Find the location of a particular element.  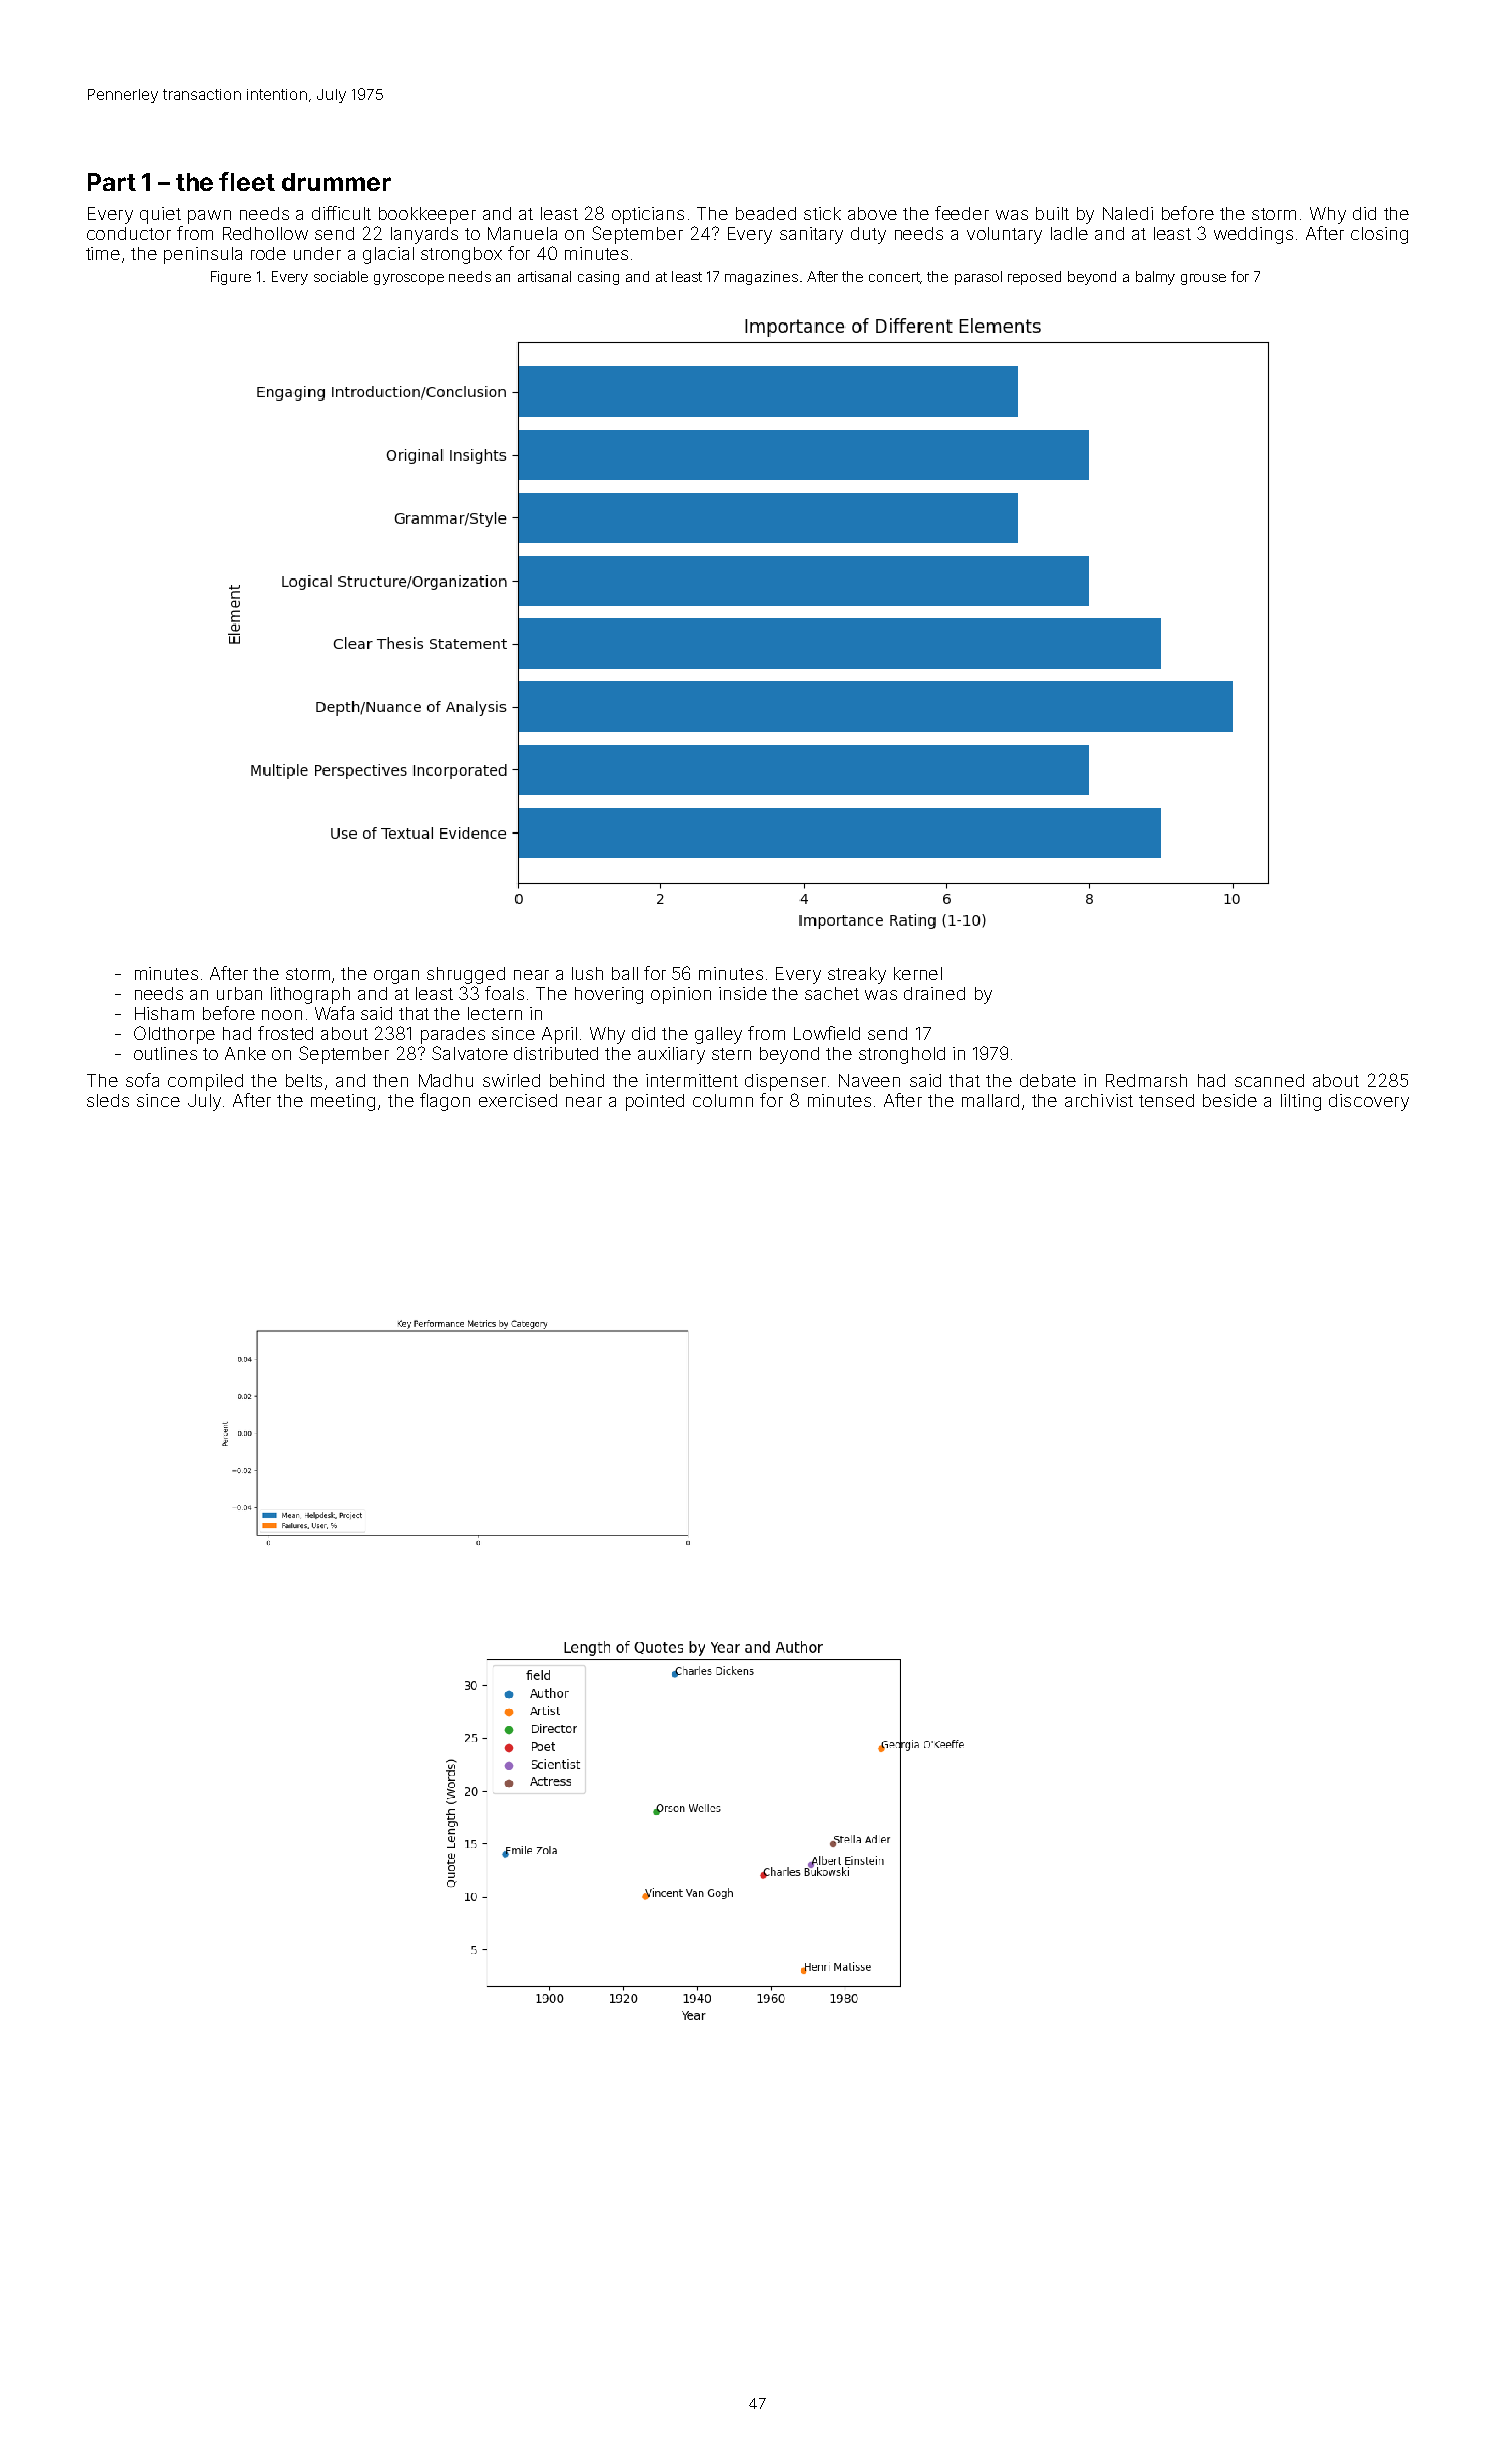

magazines is located at coordinates (761, 278).
